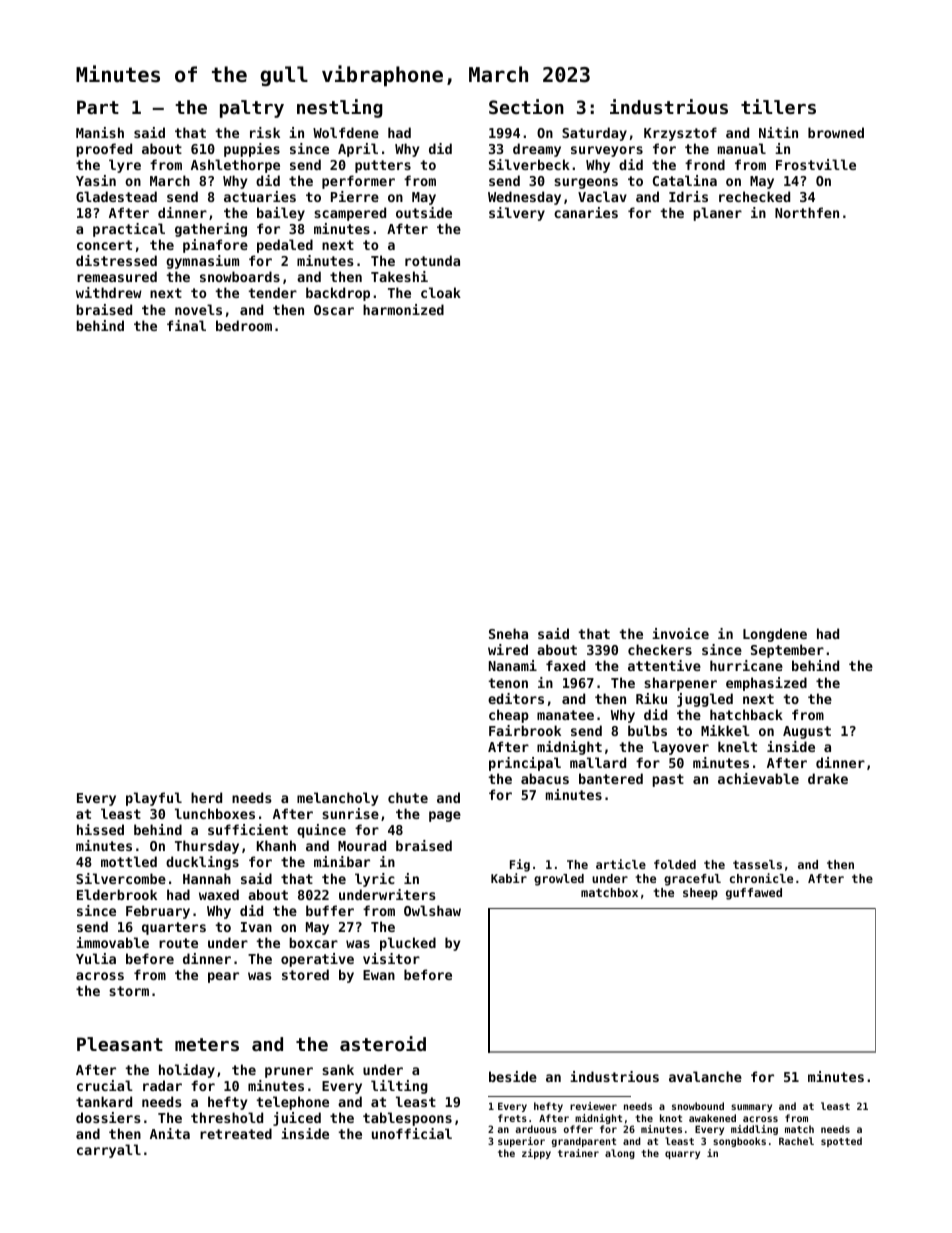  What do you see at coordinates (375, 880) in the screenshot?
I see `lyric` at bounding box center [375, 880].
